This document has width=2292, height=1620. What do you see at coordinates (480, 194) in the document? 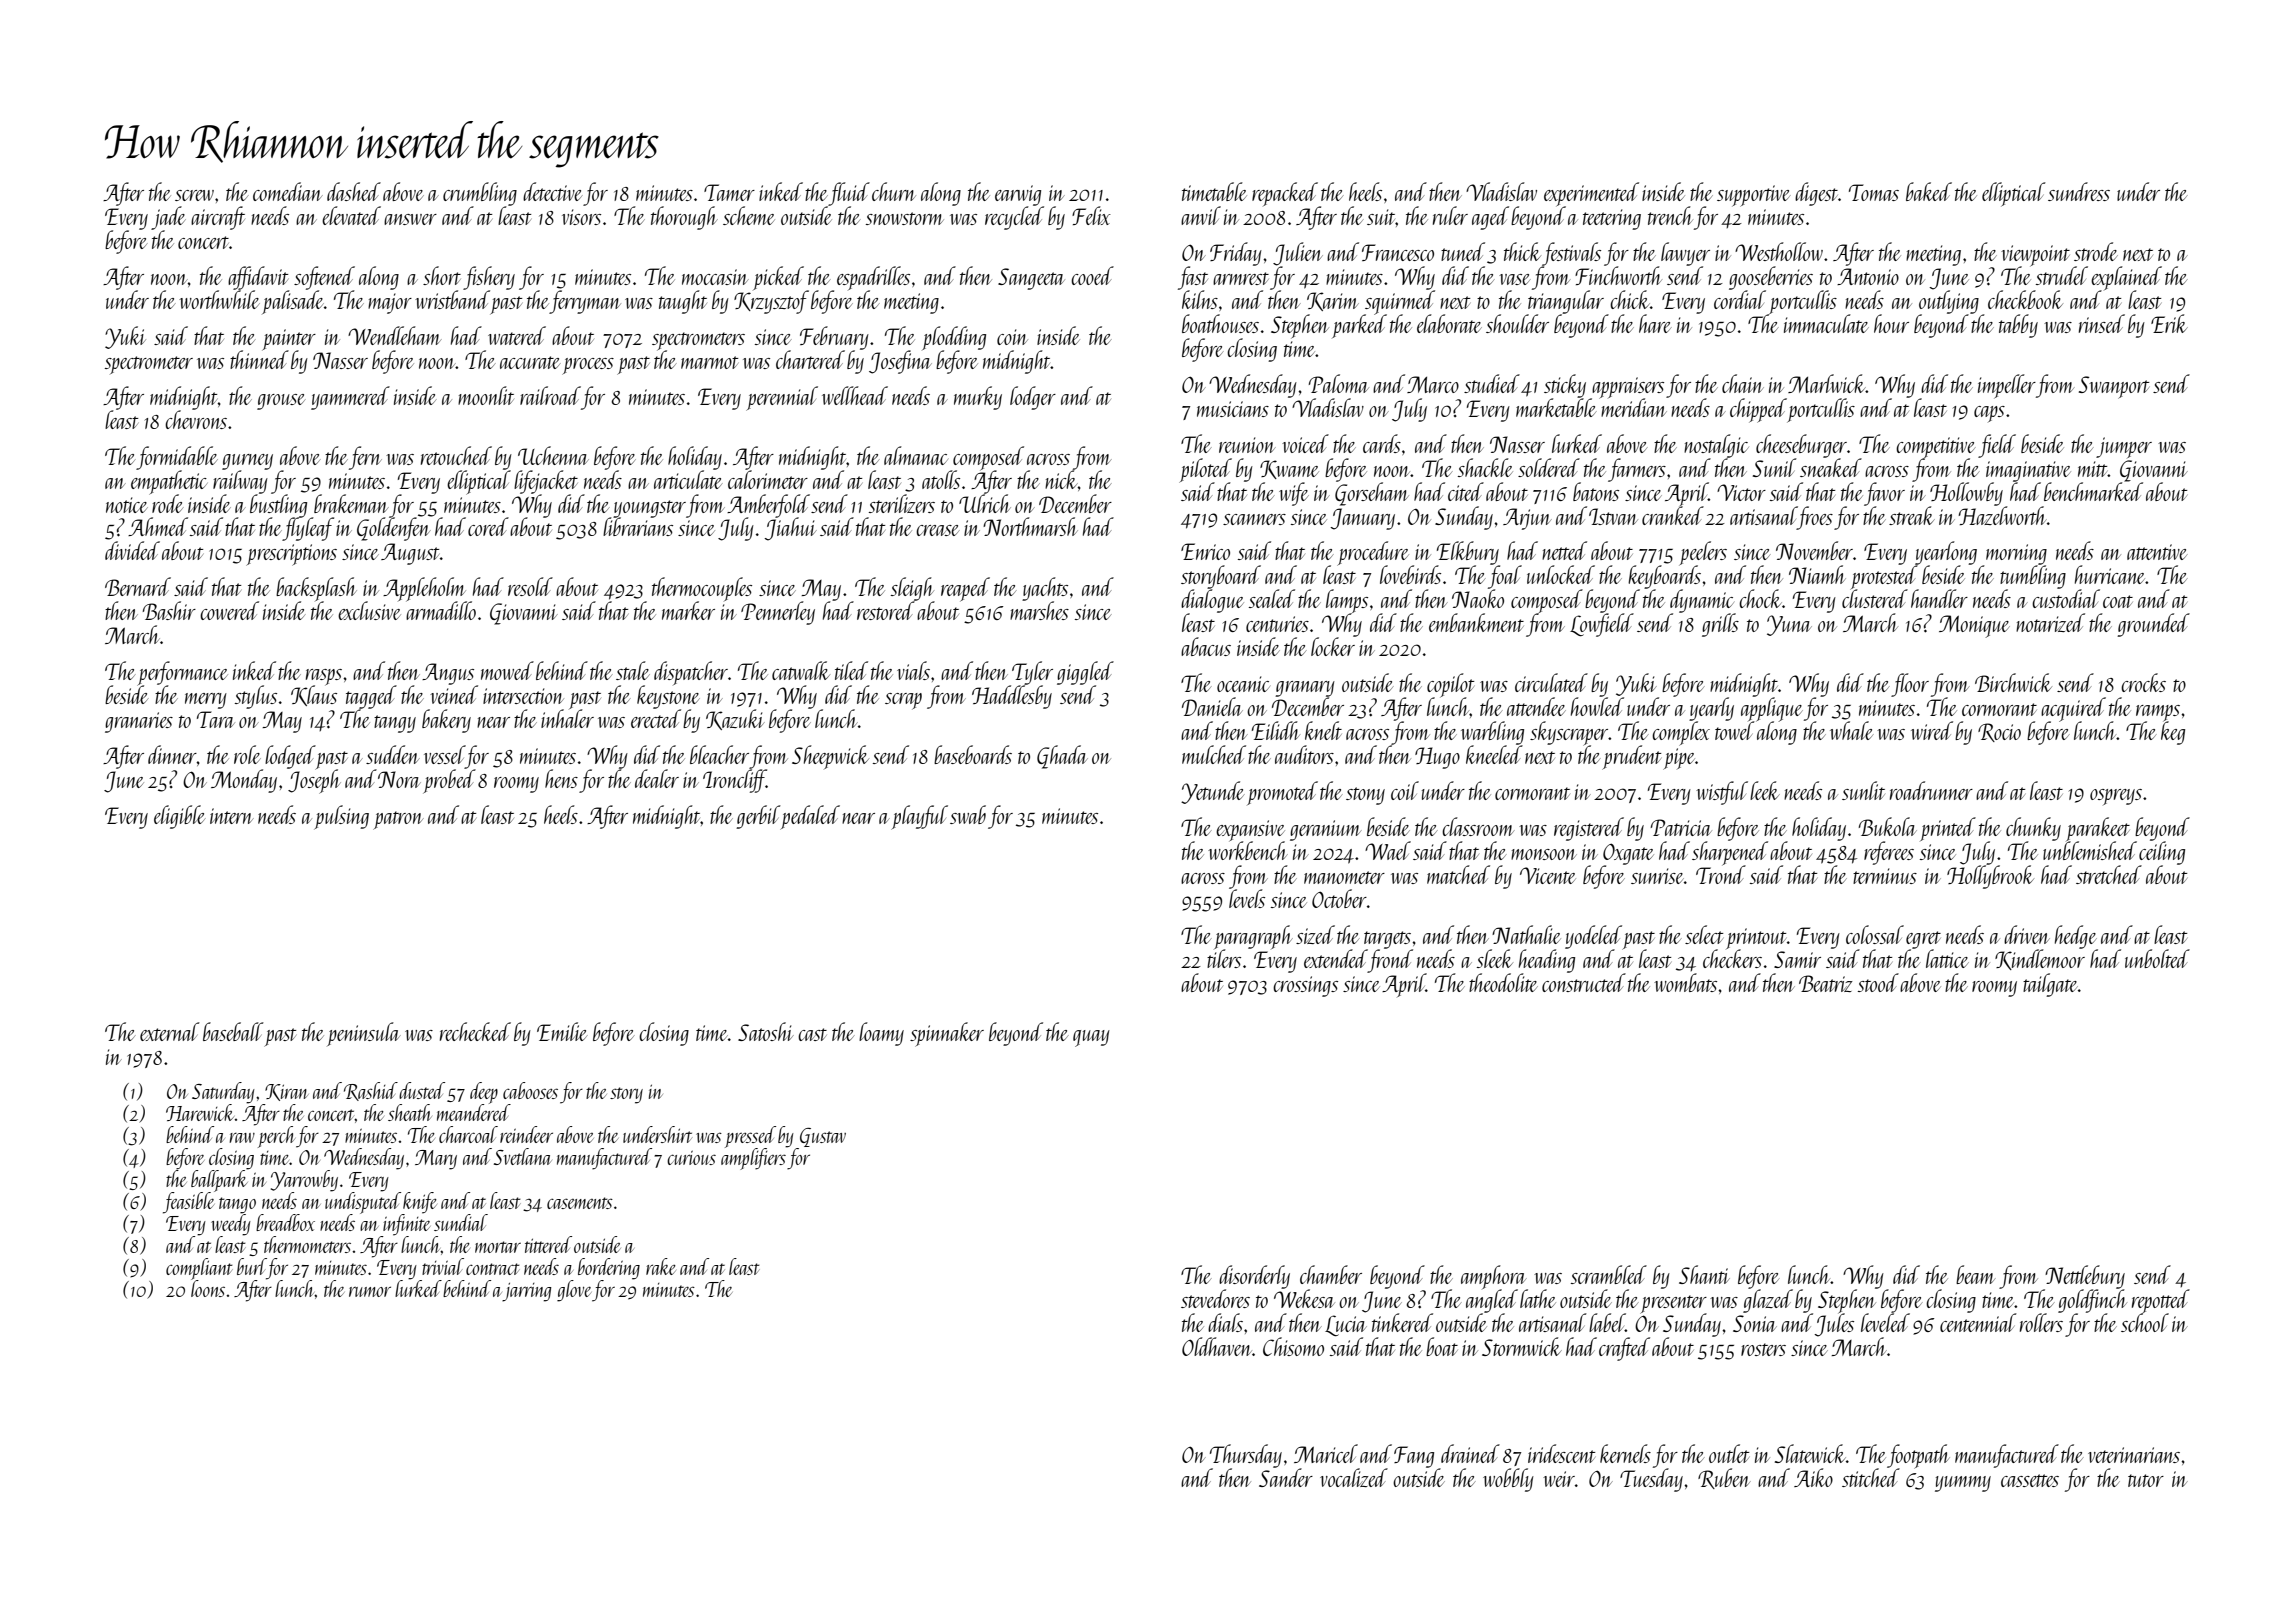
I see `crumbling` at bounding box center [480, 194].
